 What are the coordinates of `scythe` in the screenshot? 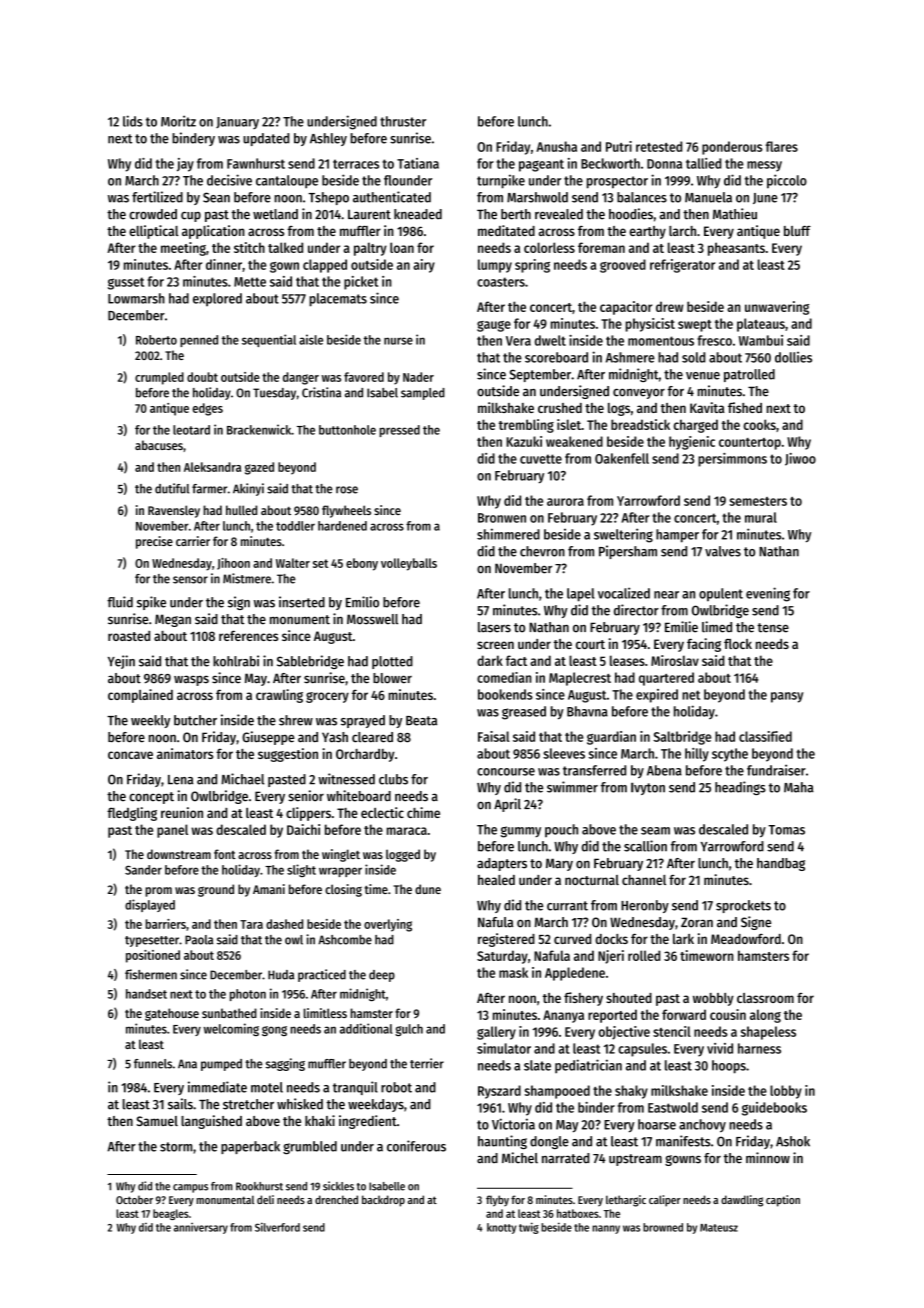 It's located at (730, 755).
